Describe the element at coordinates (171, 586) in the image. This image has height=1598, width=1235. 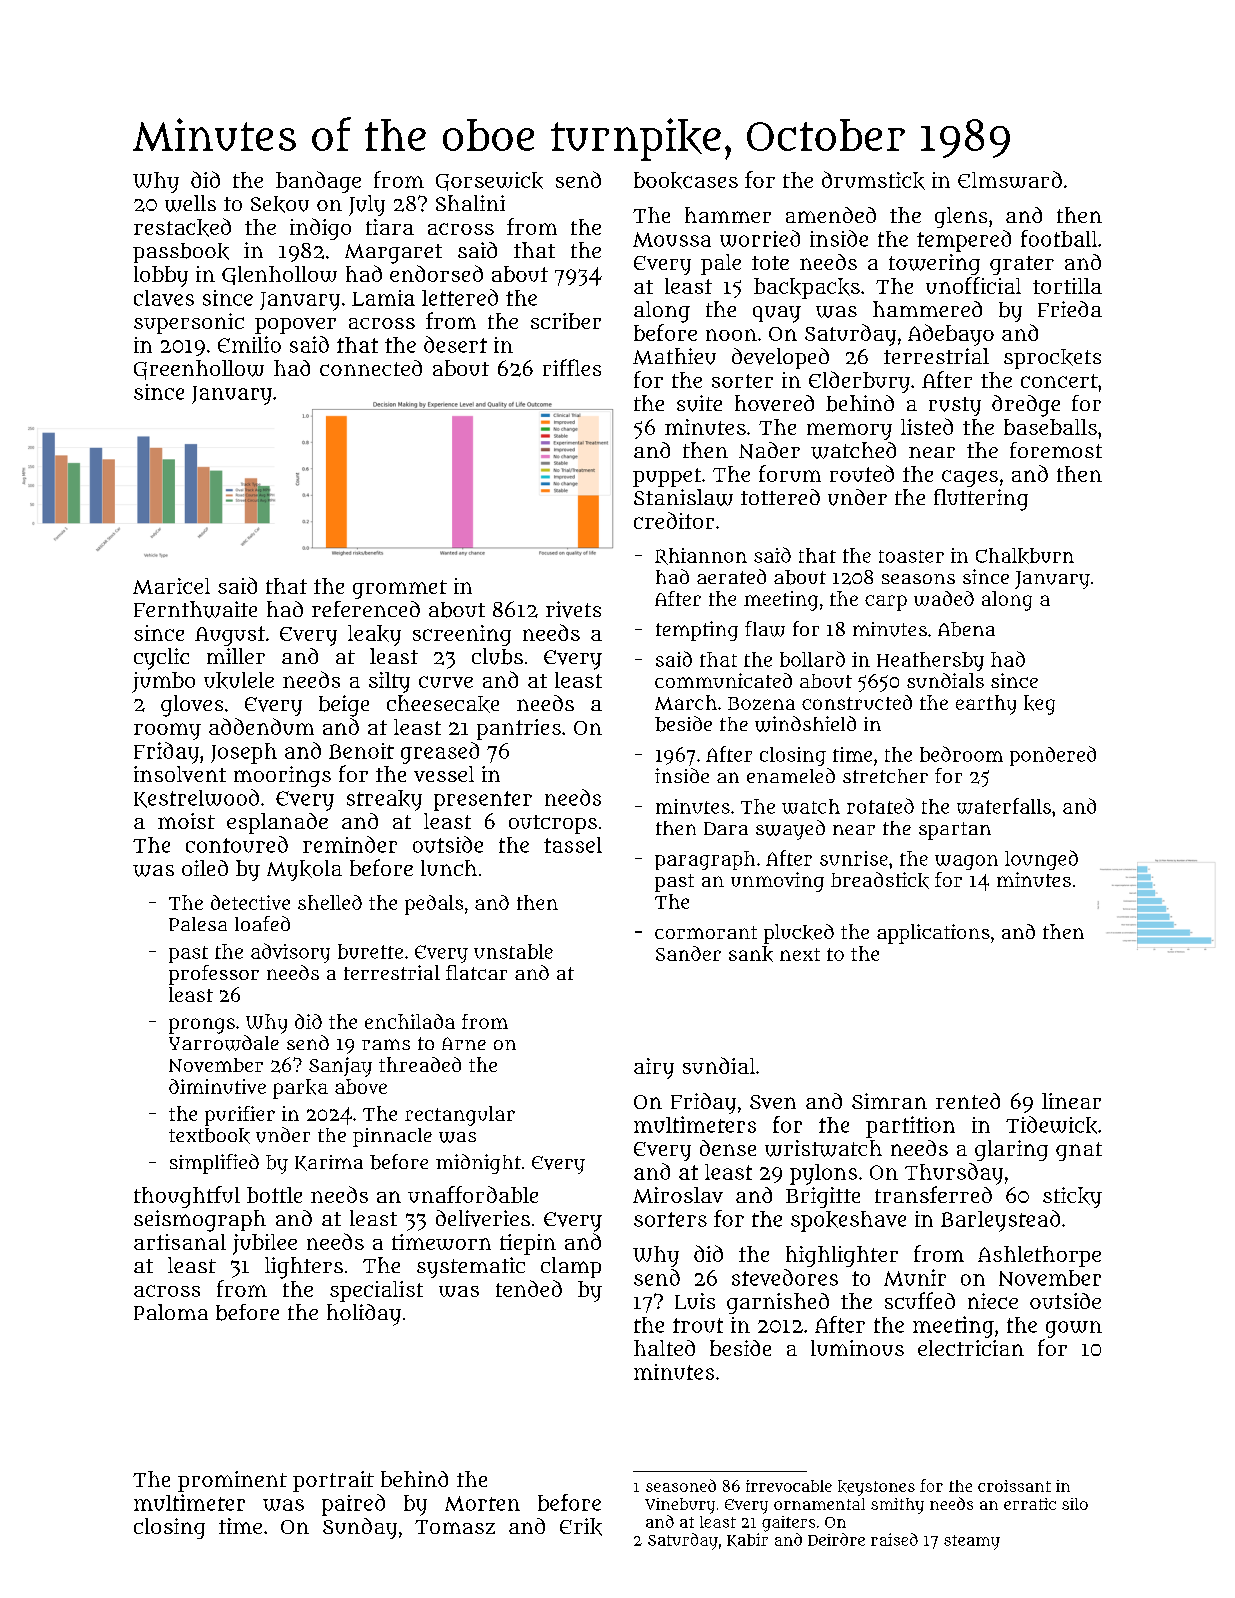
I see `Maricel` at that location.
